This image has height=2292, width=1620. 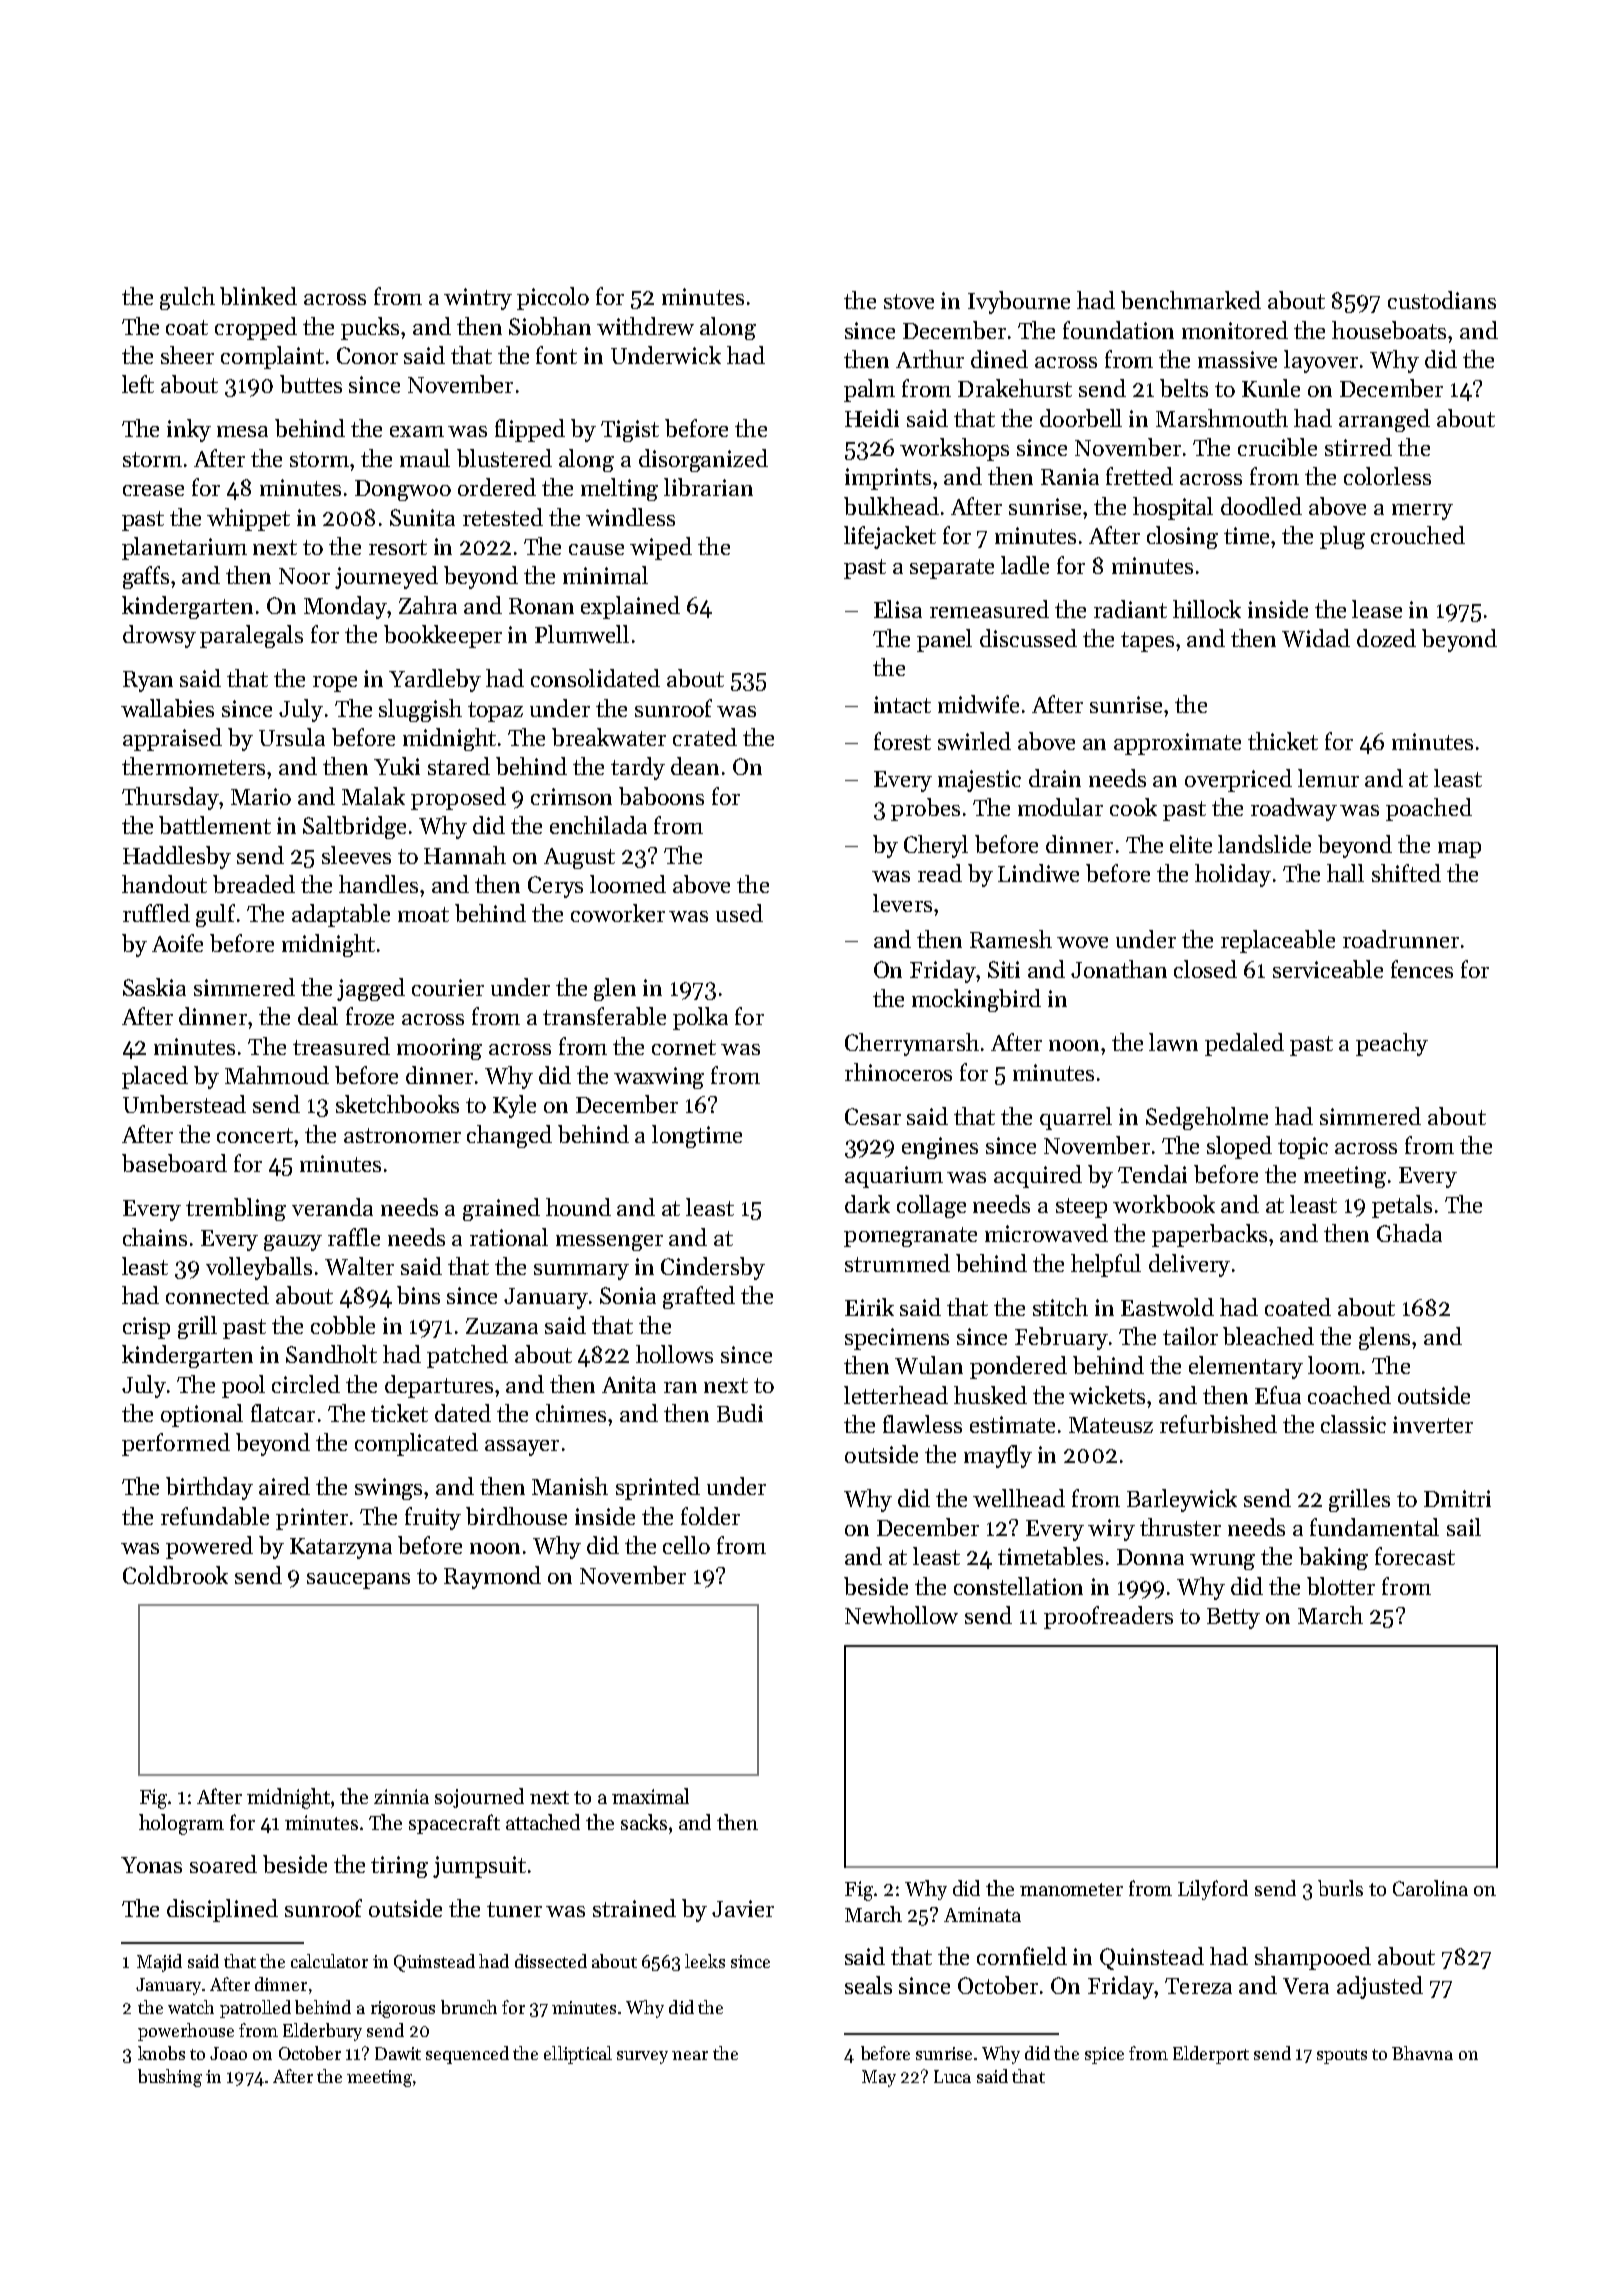 What do you see at coordinates (1422, 2053) in the image?
I see `Bhavna` at bounding box center [1422, 2053].
